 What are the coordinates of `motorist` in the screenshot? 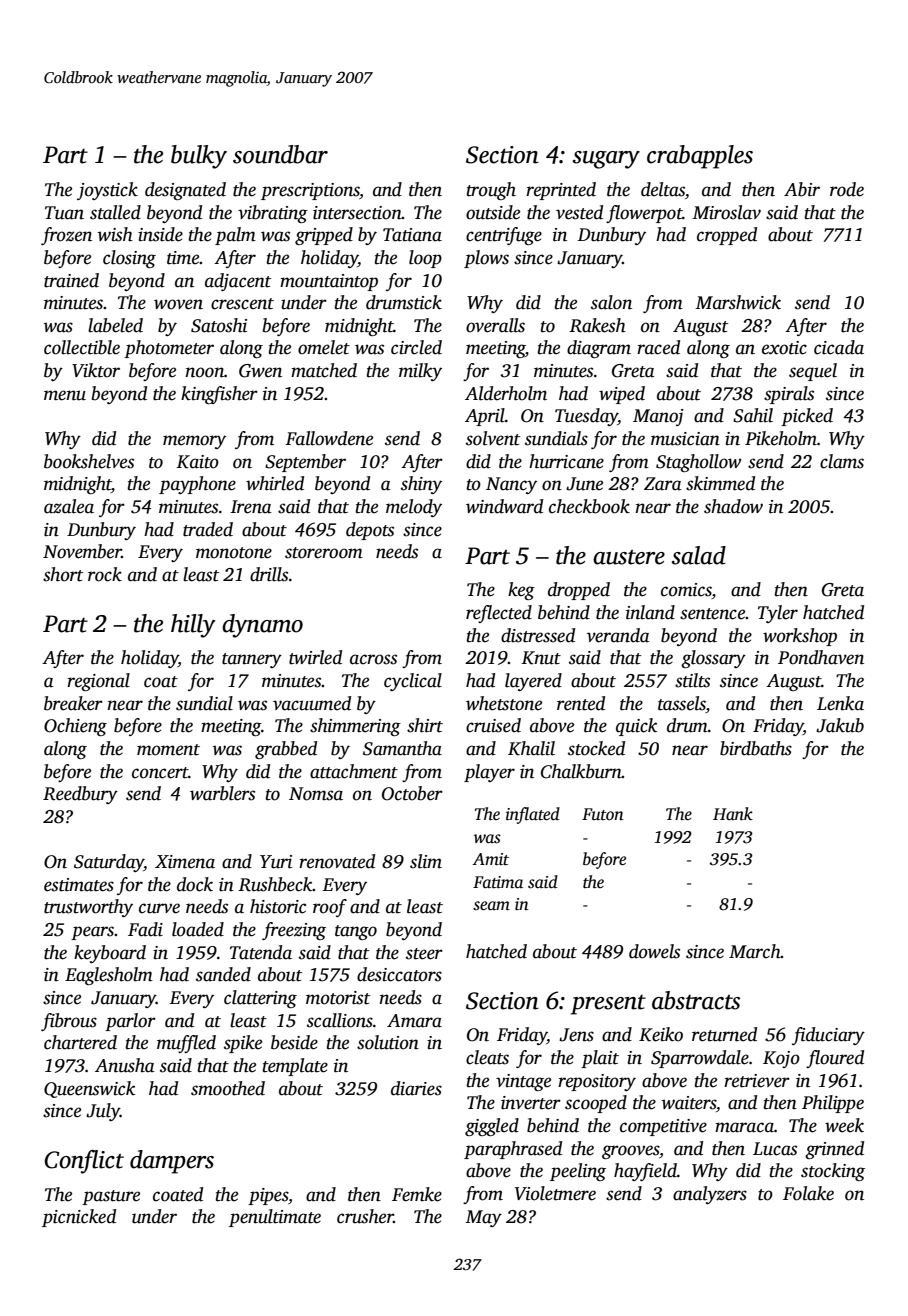 It's located at (338, 998).
